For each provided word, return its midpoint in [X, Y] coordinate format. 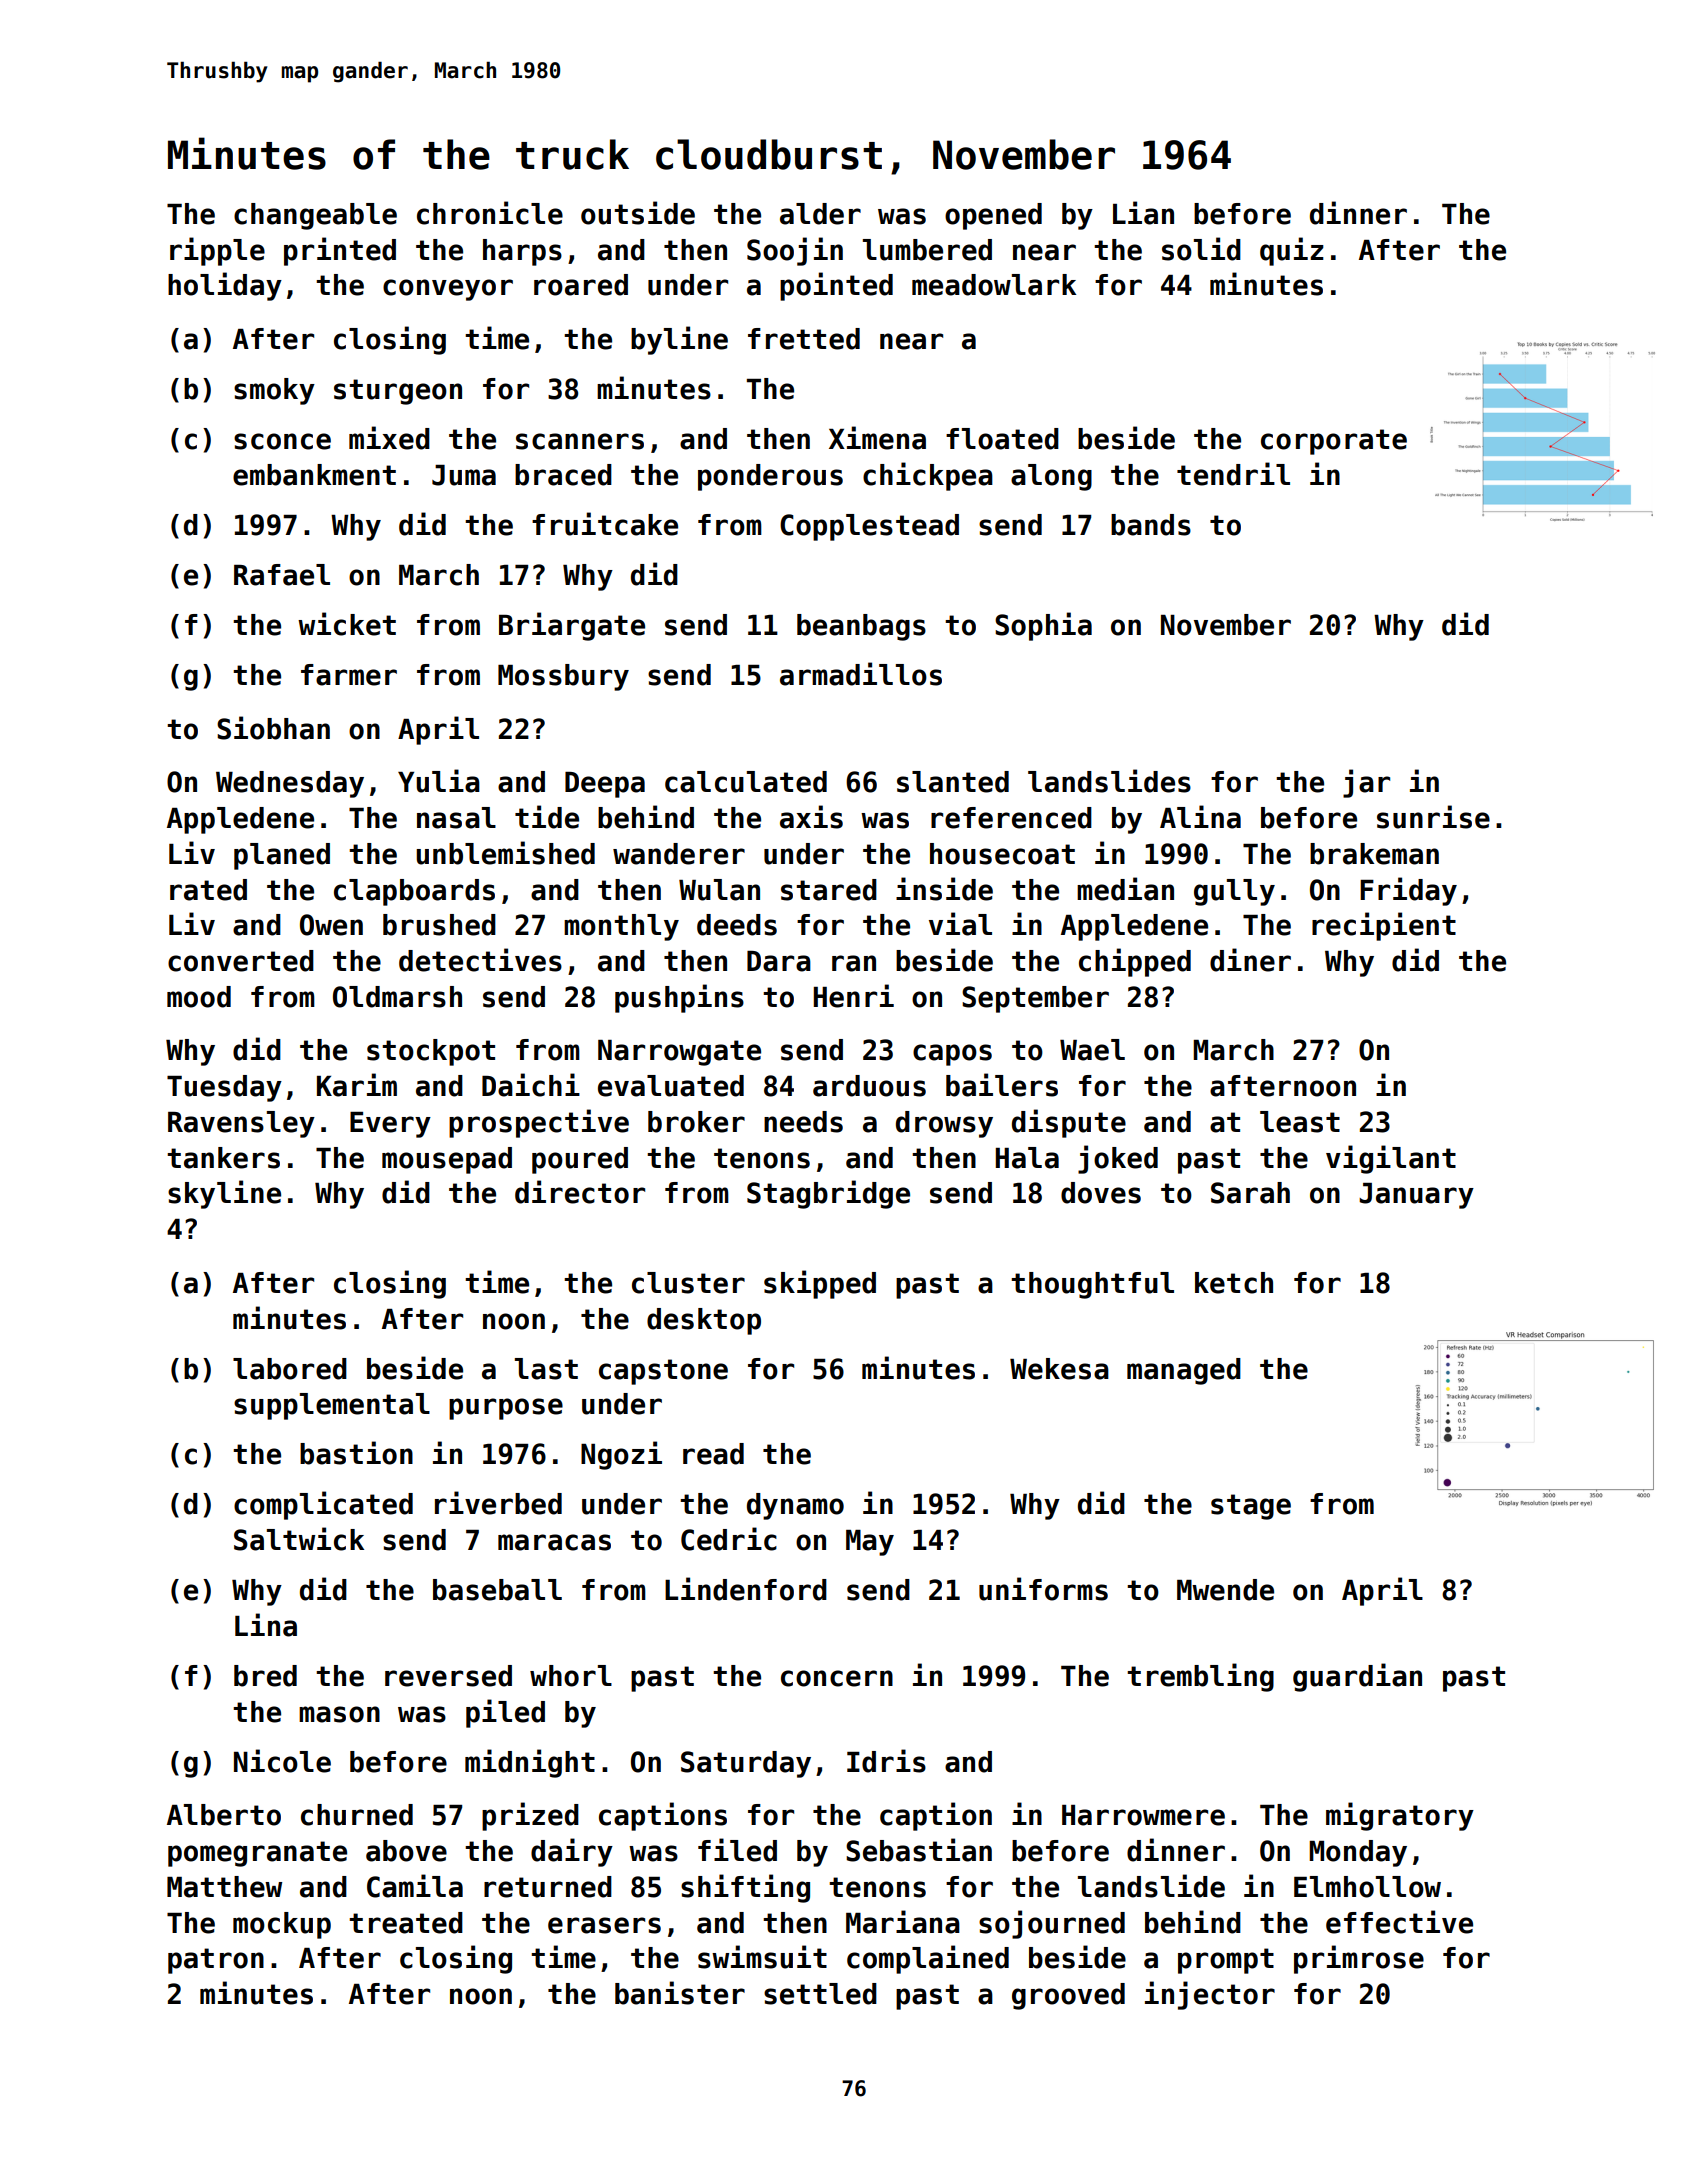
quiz [1292, 251]
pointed [836, 286]
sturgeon [398, 392]
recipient [1384, 926]
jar [1366, 783]
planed [282, 856]
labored [290, 1369]
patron [216, 1961]
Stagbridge [828, 1194]
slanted [953, 782]
